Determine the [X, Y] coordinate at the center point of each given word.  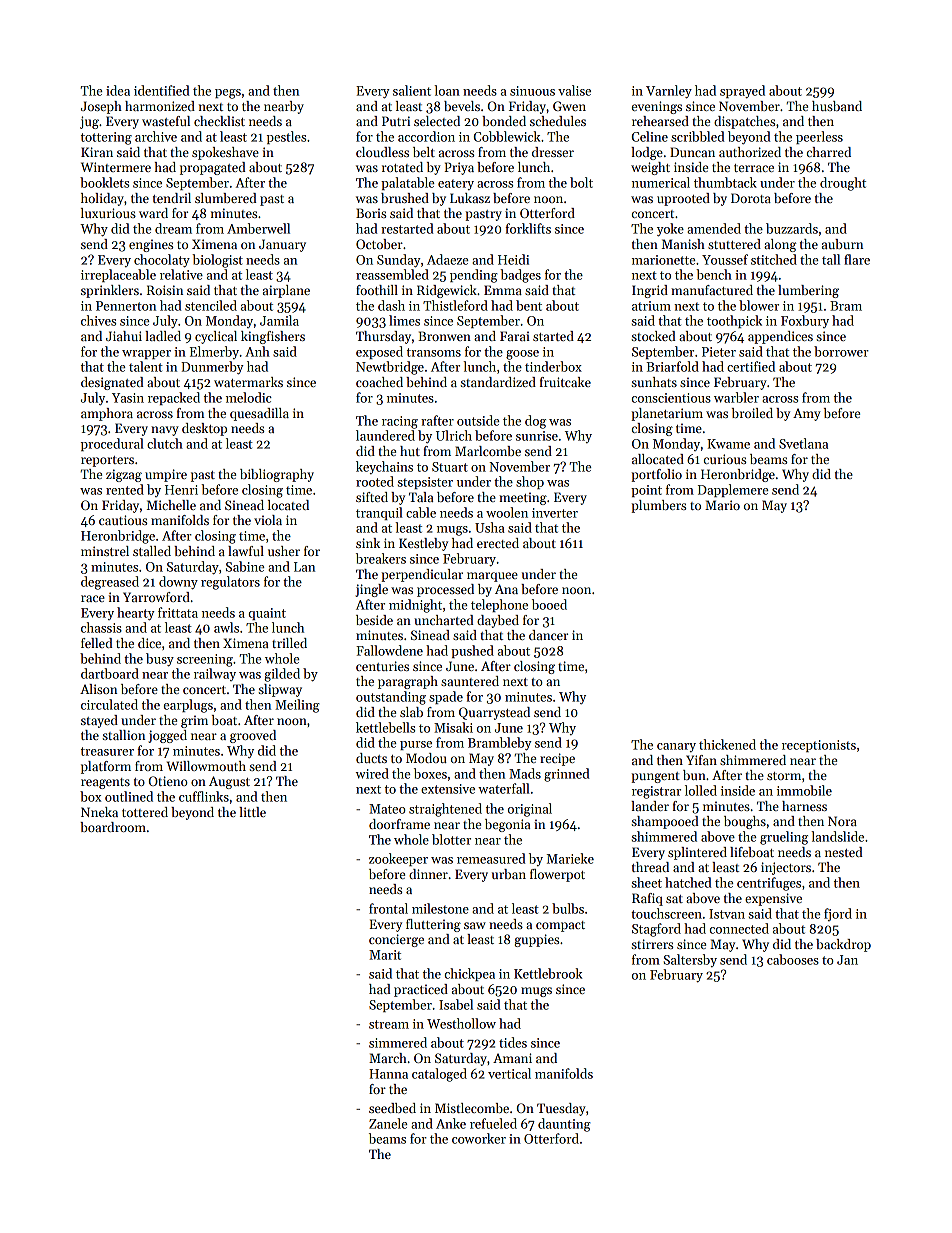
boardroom [113, 827]
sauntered [470, 681]
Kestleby [423, 544]
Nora [842, 821]
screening [205, 660]
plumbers [658, 506]
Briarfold [672, 366]
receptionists [819, 746]
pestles [286, 137]
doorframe [399, 824]
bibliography [277, 475]
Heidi [513, 259]
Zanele [388, 1123]
